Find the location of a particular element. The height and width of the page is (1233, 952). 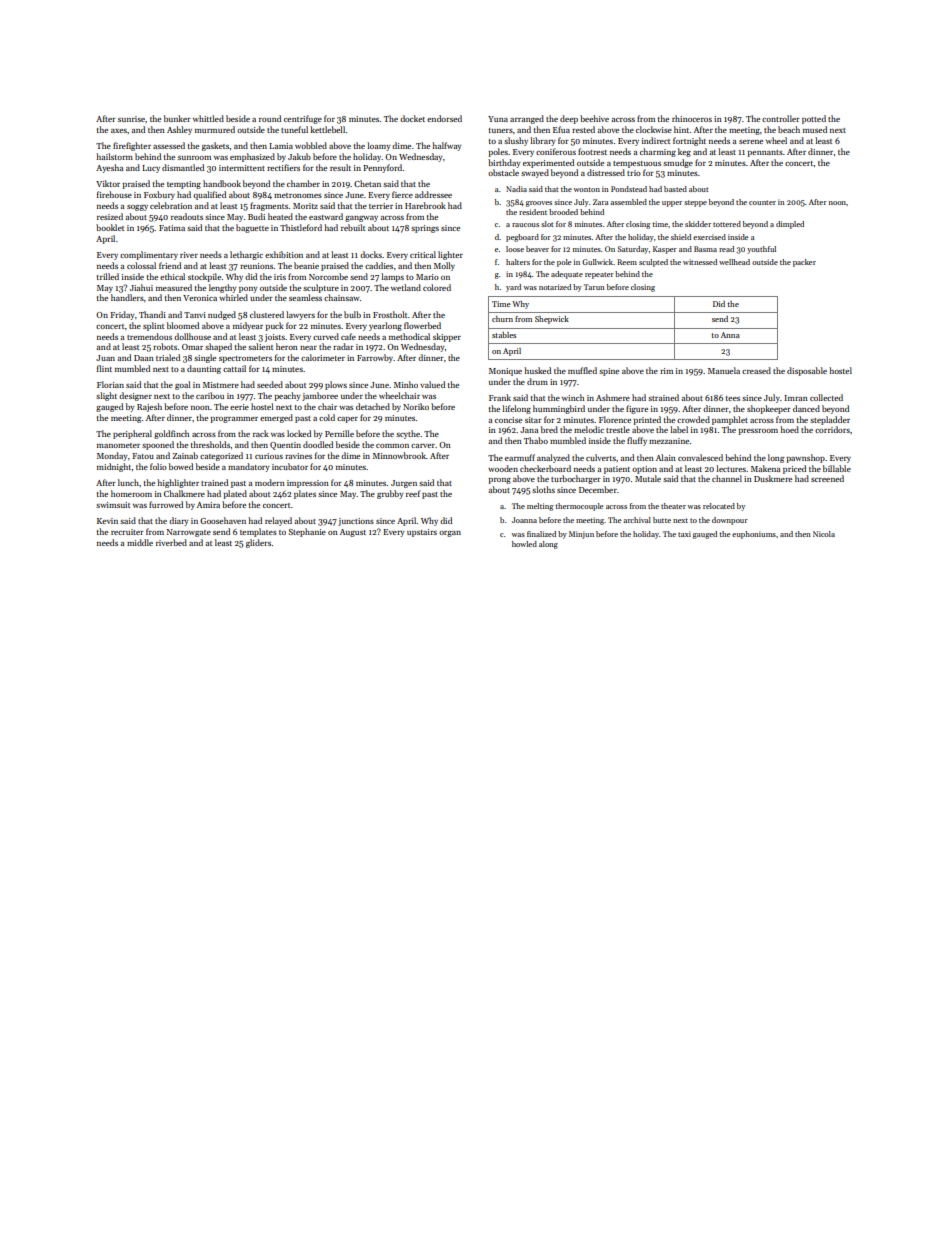

recruiter is located at coordinates (127, 532).
